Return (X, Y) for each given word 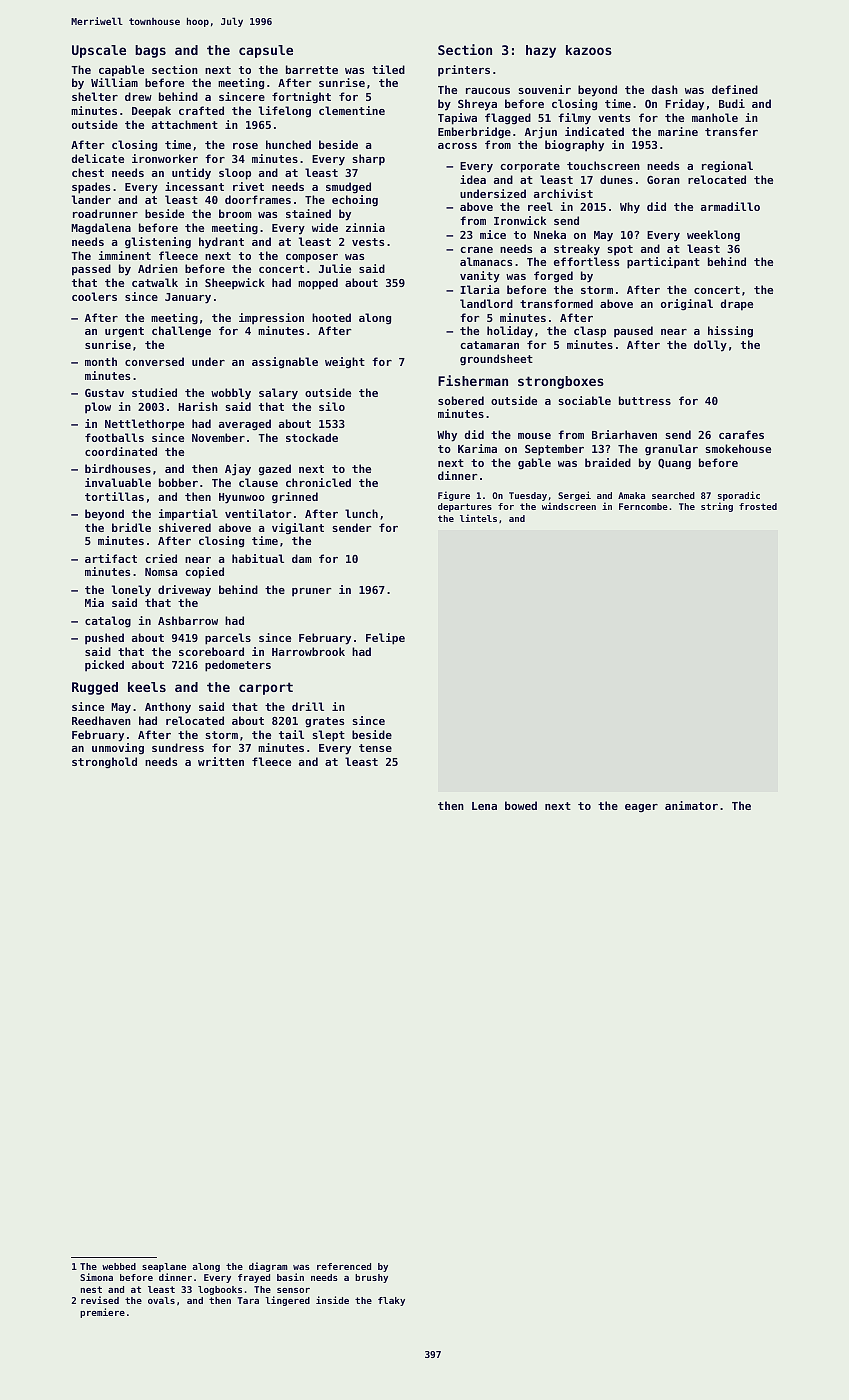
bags (150, 51)
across (457, 146)
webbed (119, 1266)
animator (691, 805)
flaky (391, 1301)
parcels (228, 639)
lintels (478, 518)
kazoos (589, 50)
